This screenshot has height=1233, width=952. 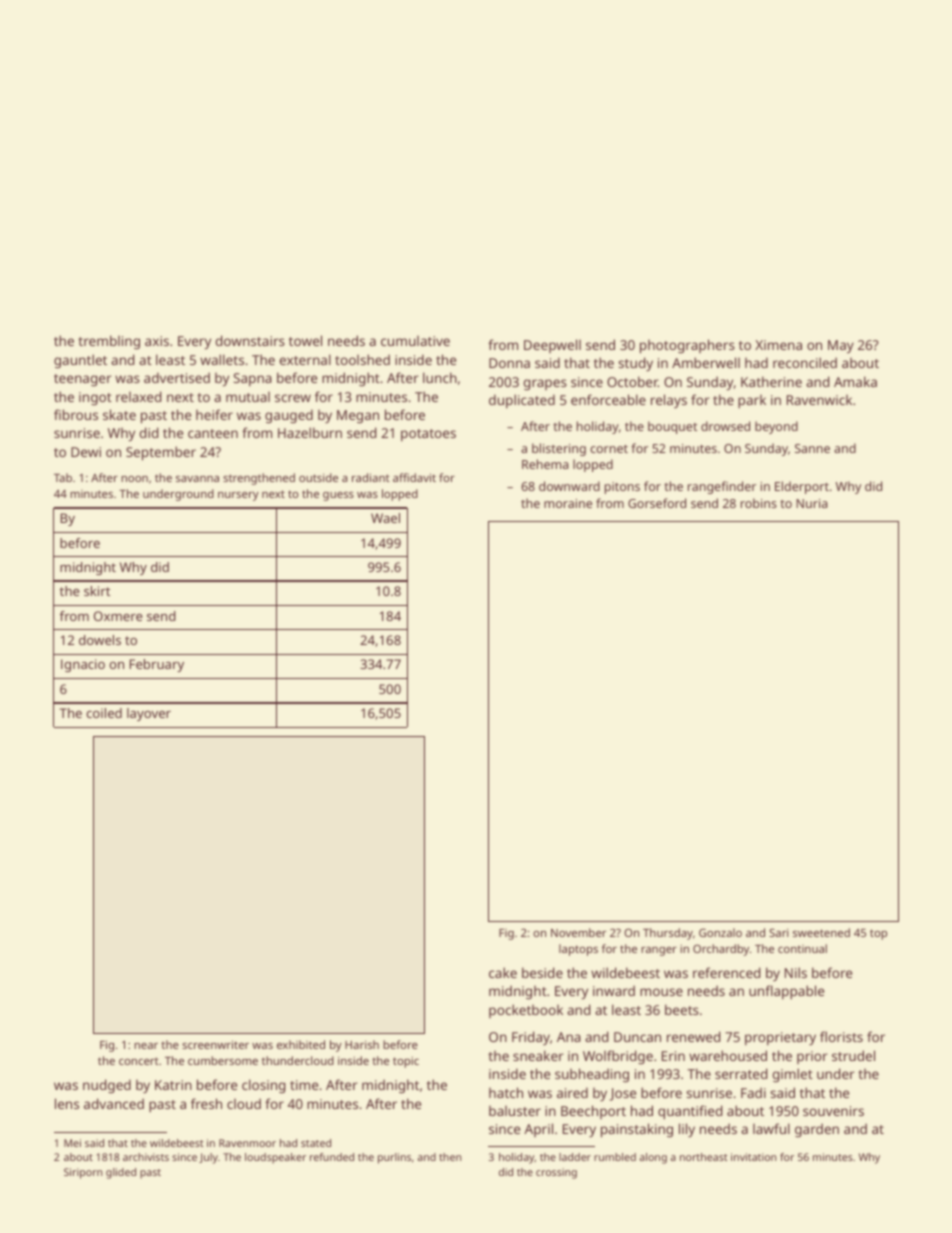 What do you see at coordinates (250, 340) in the screenshot?
I see `downstairs` at bounding box center [250, 340].
